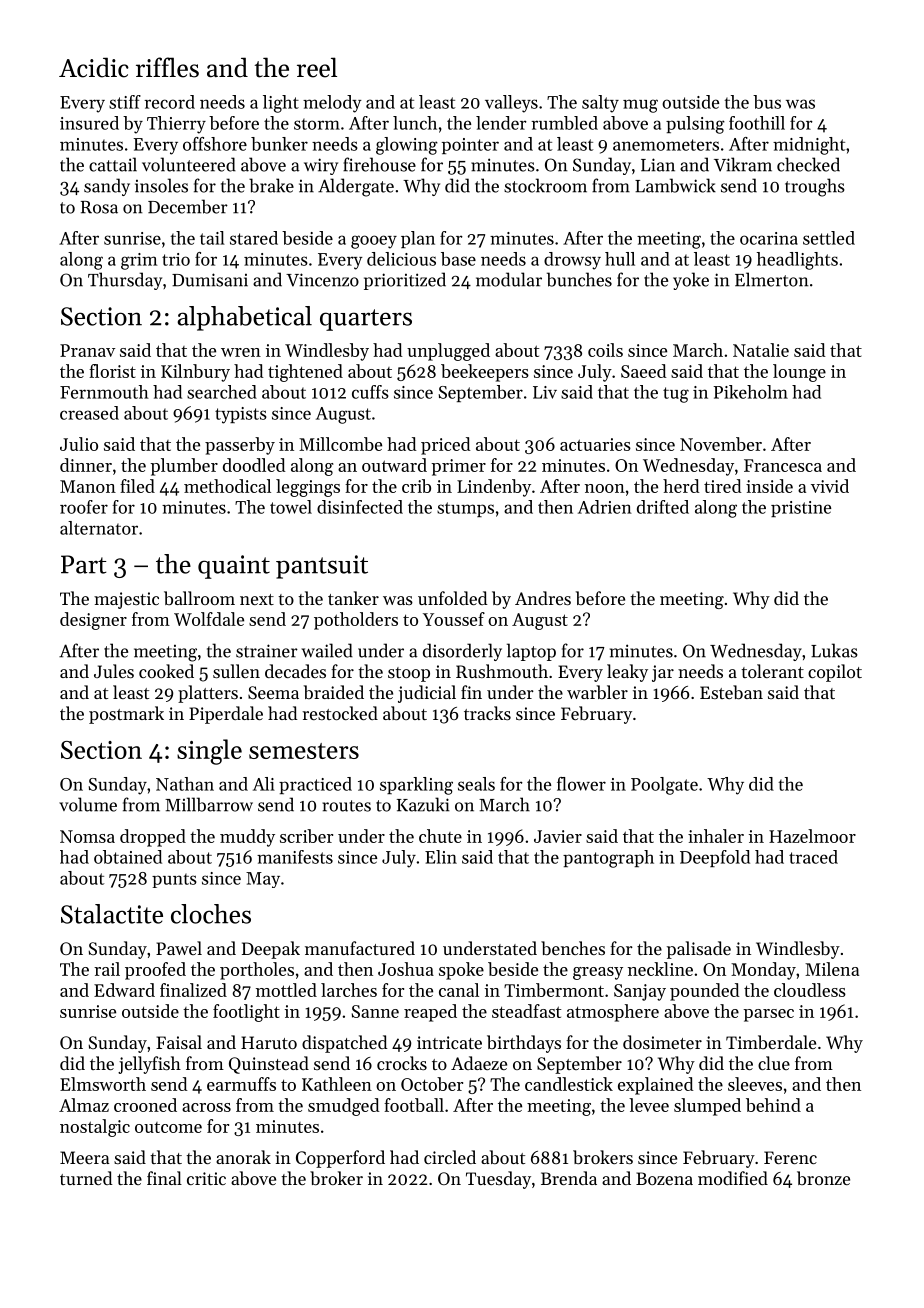 The height and width of the image is (1308, 924). Describe the element at coordinates (87, 350) in the image. I see `Pranav` at that location.
